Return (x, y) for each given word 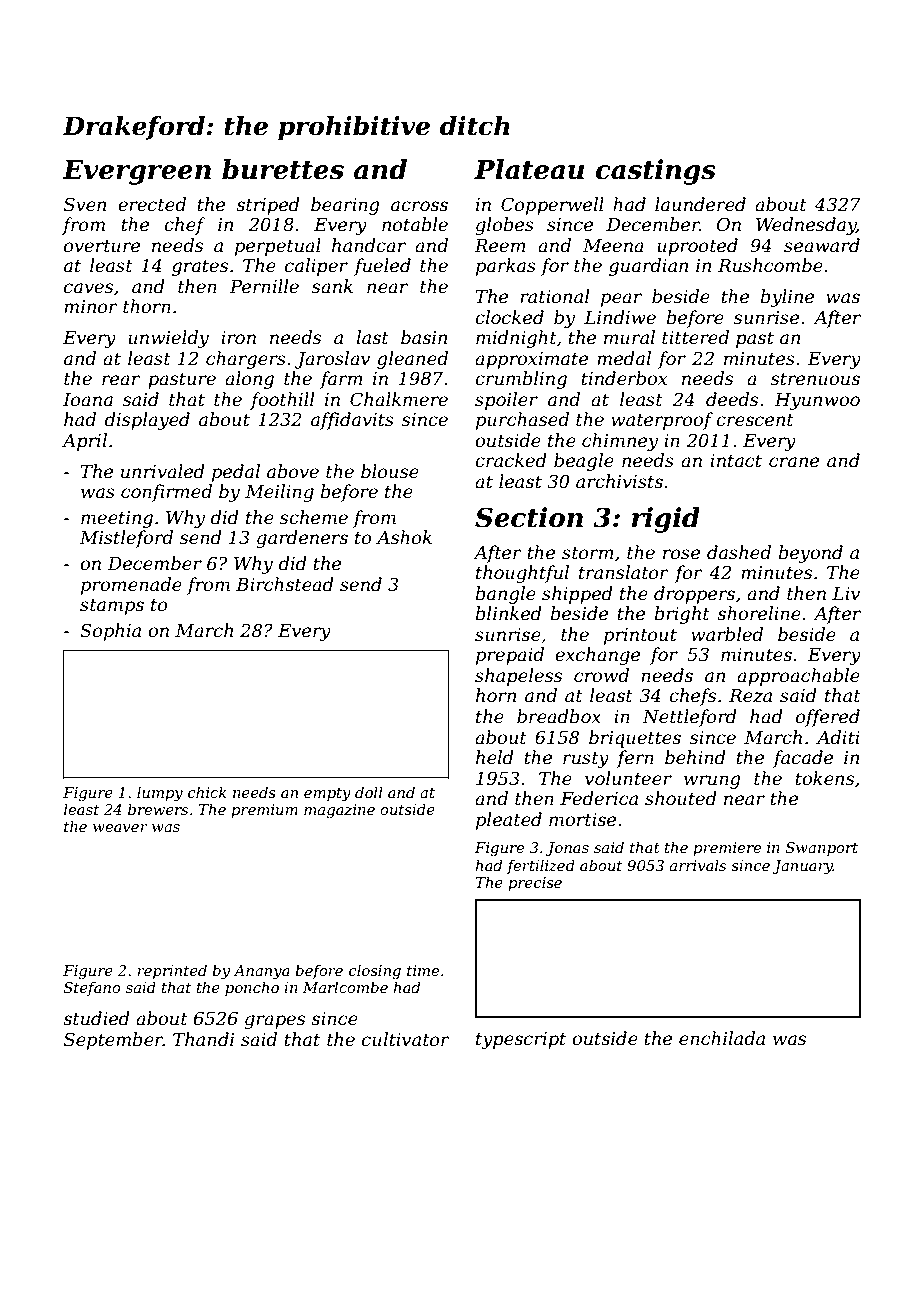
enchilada (722, 1038)
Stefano (92, 988)
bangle (506, 595)
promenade (131, 586)
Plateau (529, 169)
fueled (382, 267)
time (423, 970)
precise (535, 884)
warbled (727, 634)
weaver (120, 828)
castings (656, 172)
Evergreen (136, 172)
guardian (648, 267)
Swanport (822, 849)
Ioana (88, 399)
